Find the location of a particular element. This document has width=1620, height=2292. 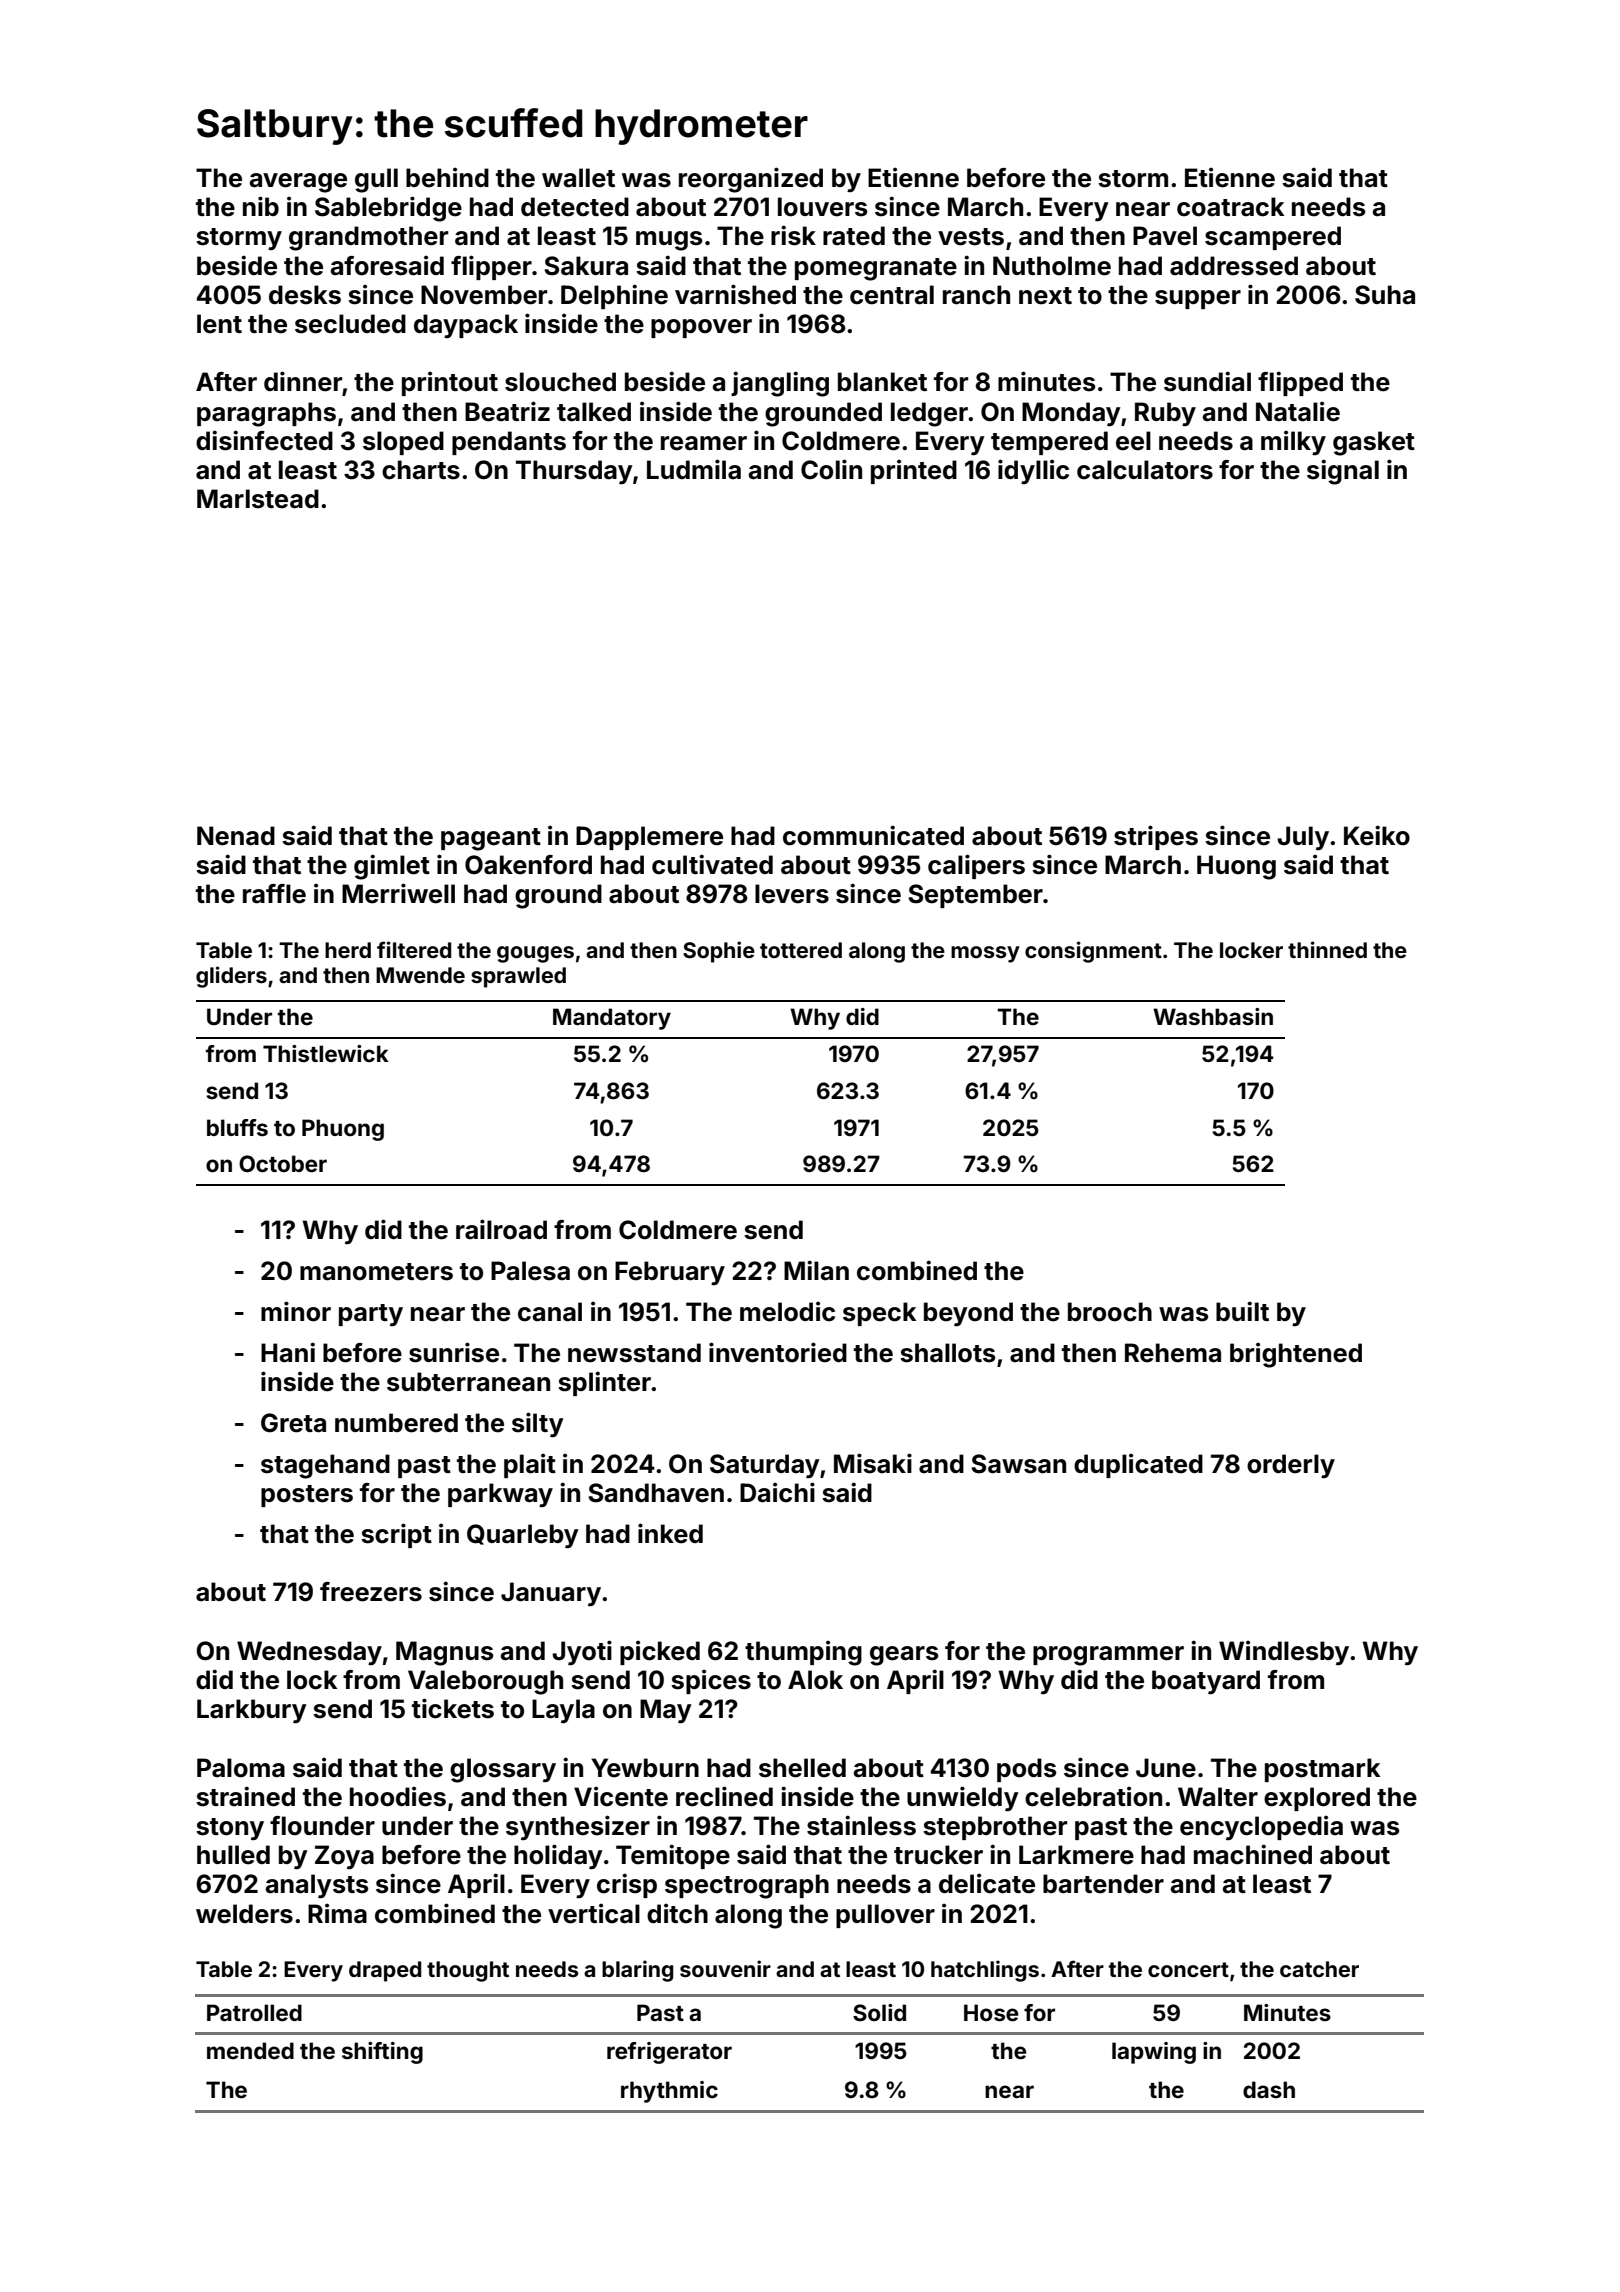

shifting is located at coordinates (382, 2053).
